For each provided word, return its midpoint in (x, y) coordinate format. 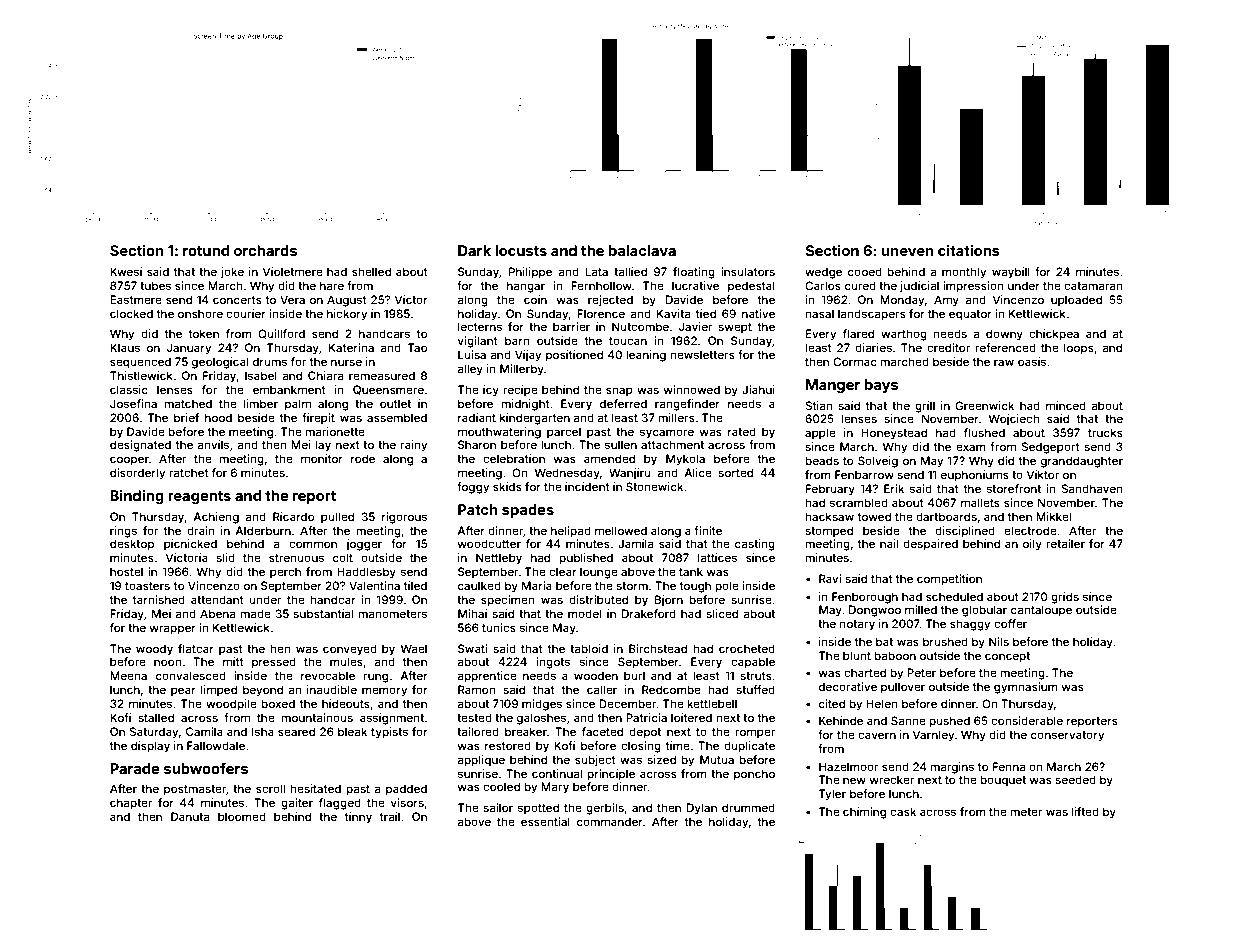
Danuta (190, 816)
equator (970, 315)
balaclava (642, 250)
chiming (864, 813)
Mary (555, 788)
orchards (265, 250)
